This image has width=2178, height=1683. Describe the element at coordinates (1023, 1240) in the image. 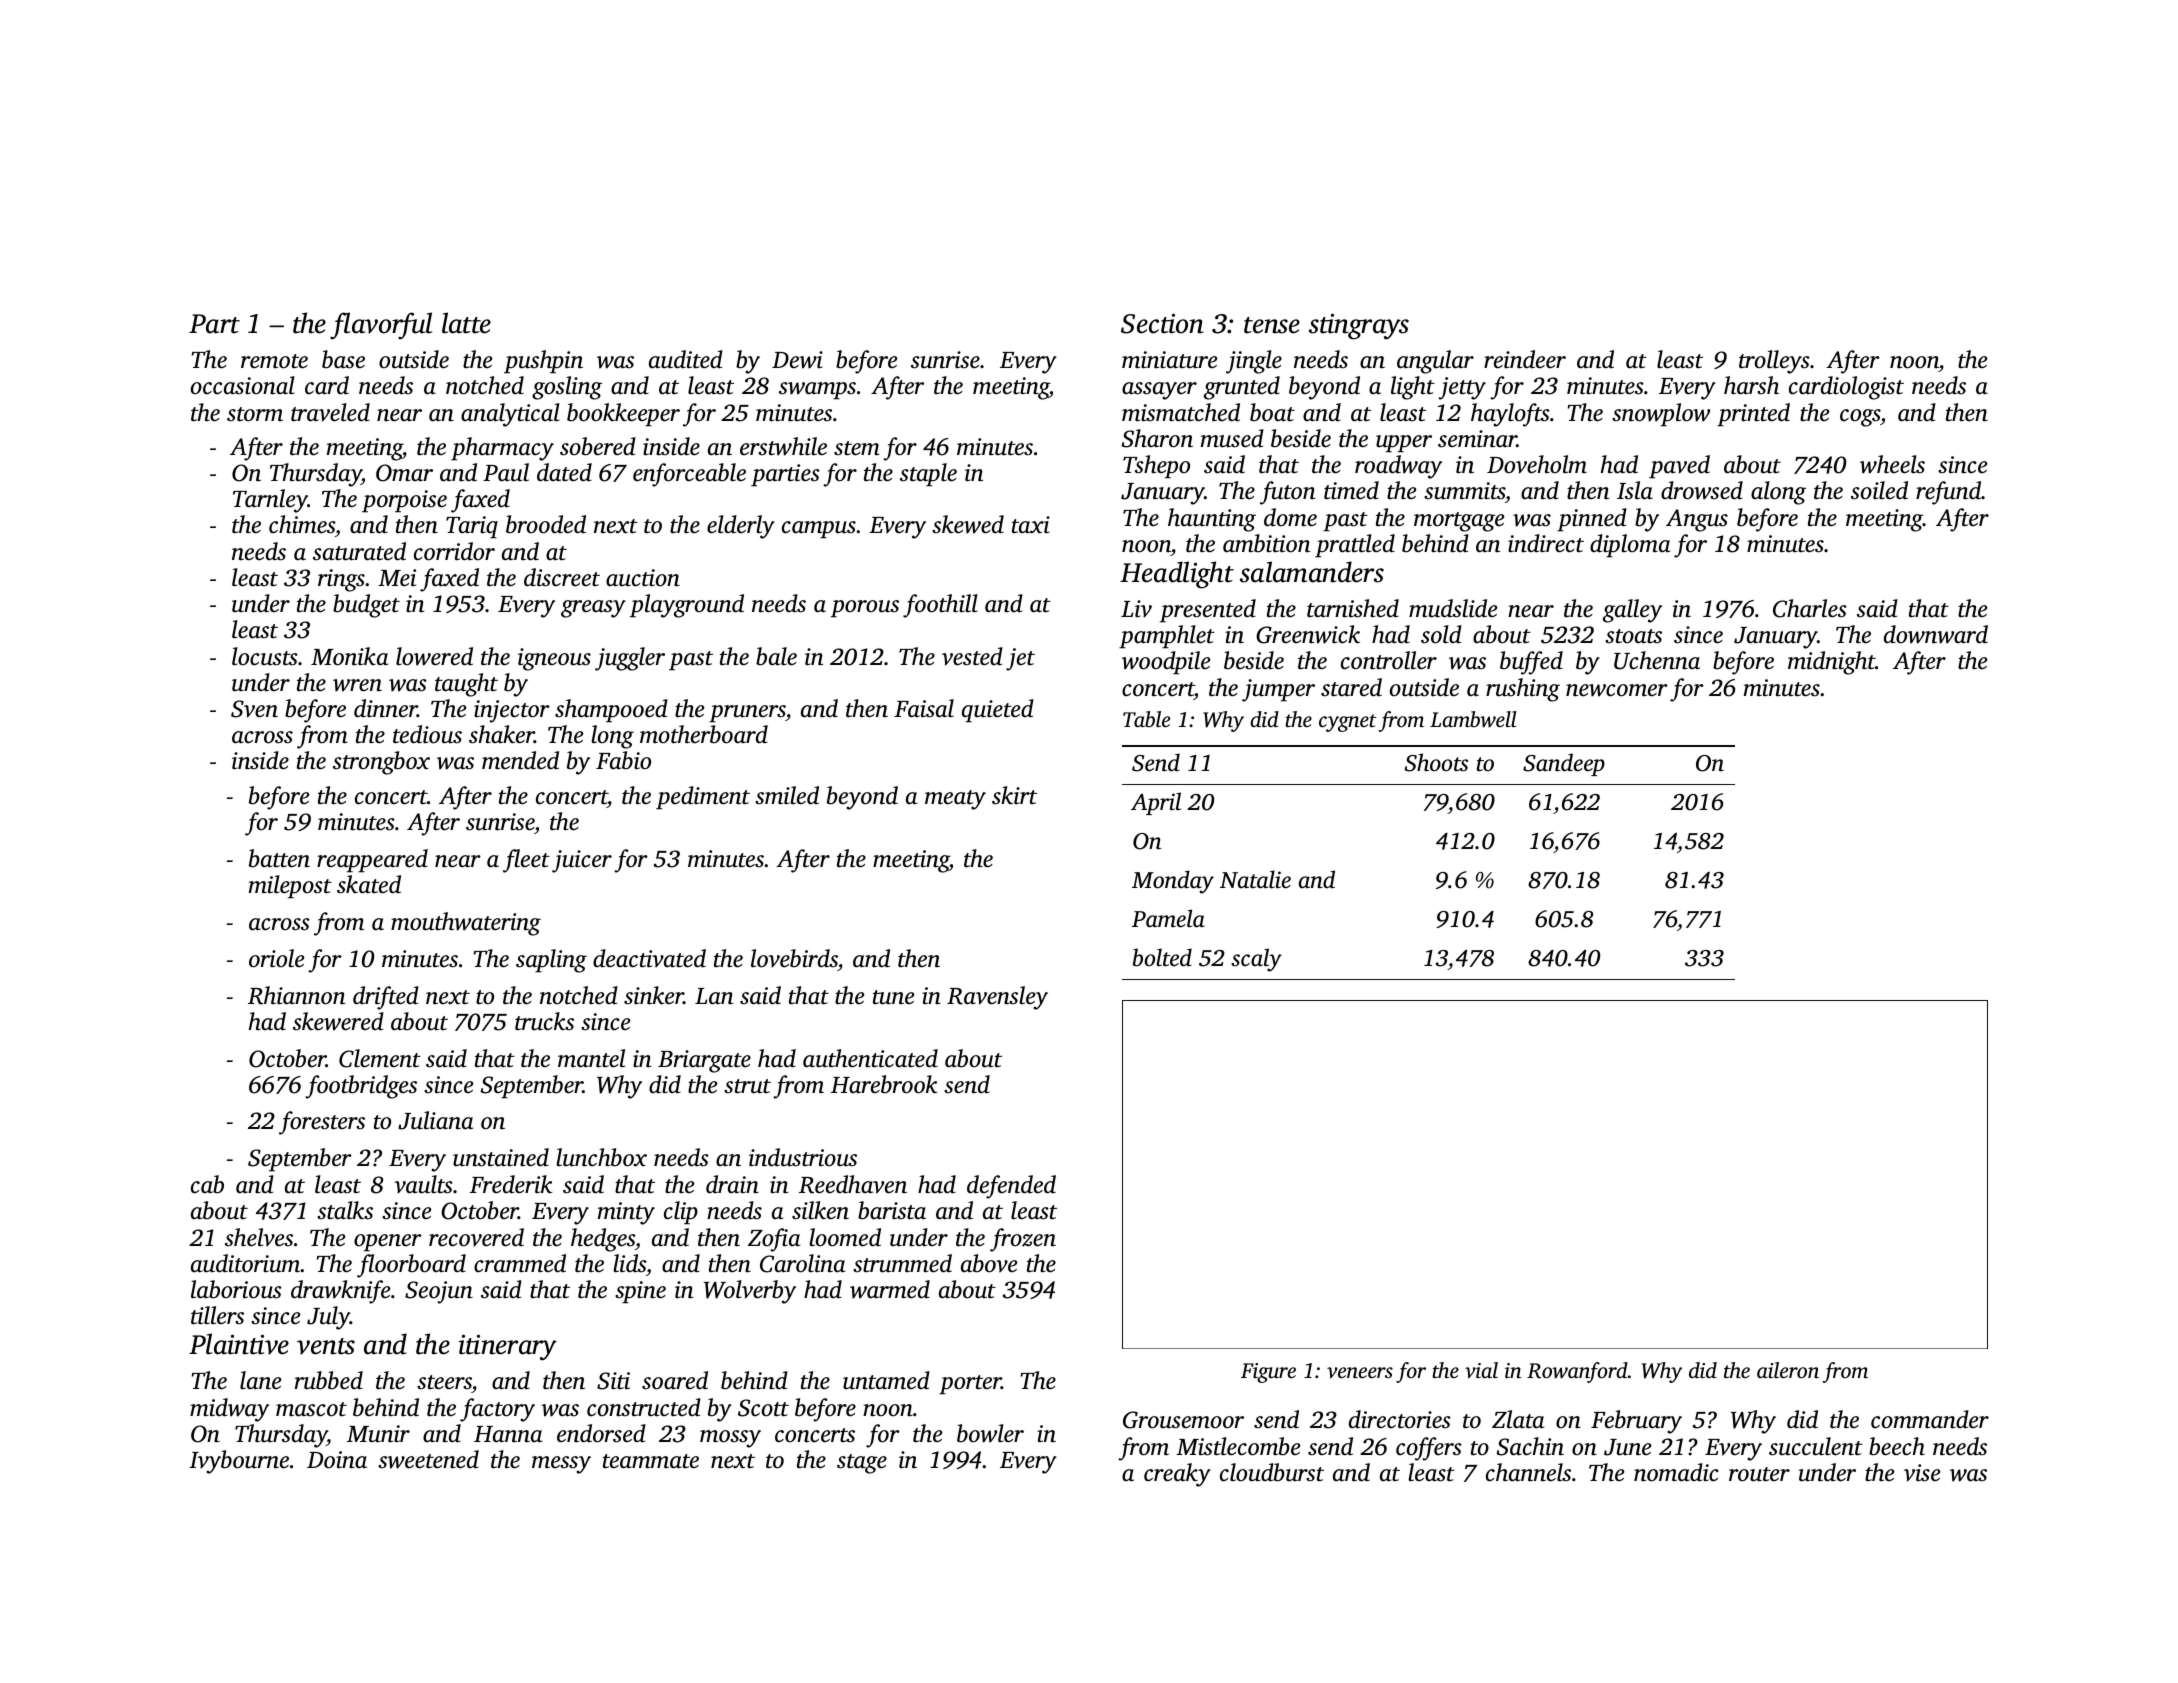

I see `frozen` at that location.
